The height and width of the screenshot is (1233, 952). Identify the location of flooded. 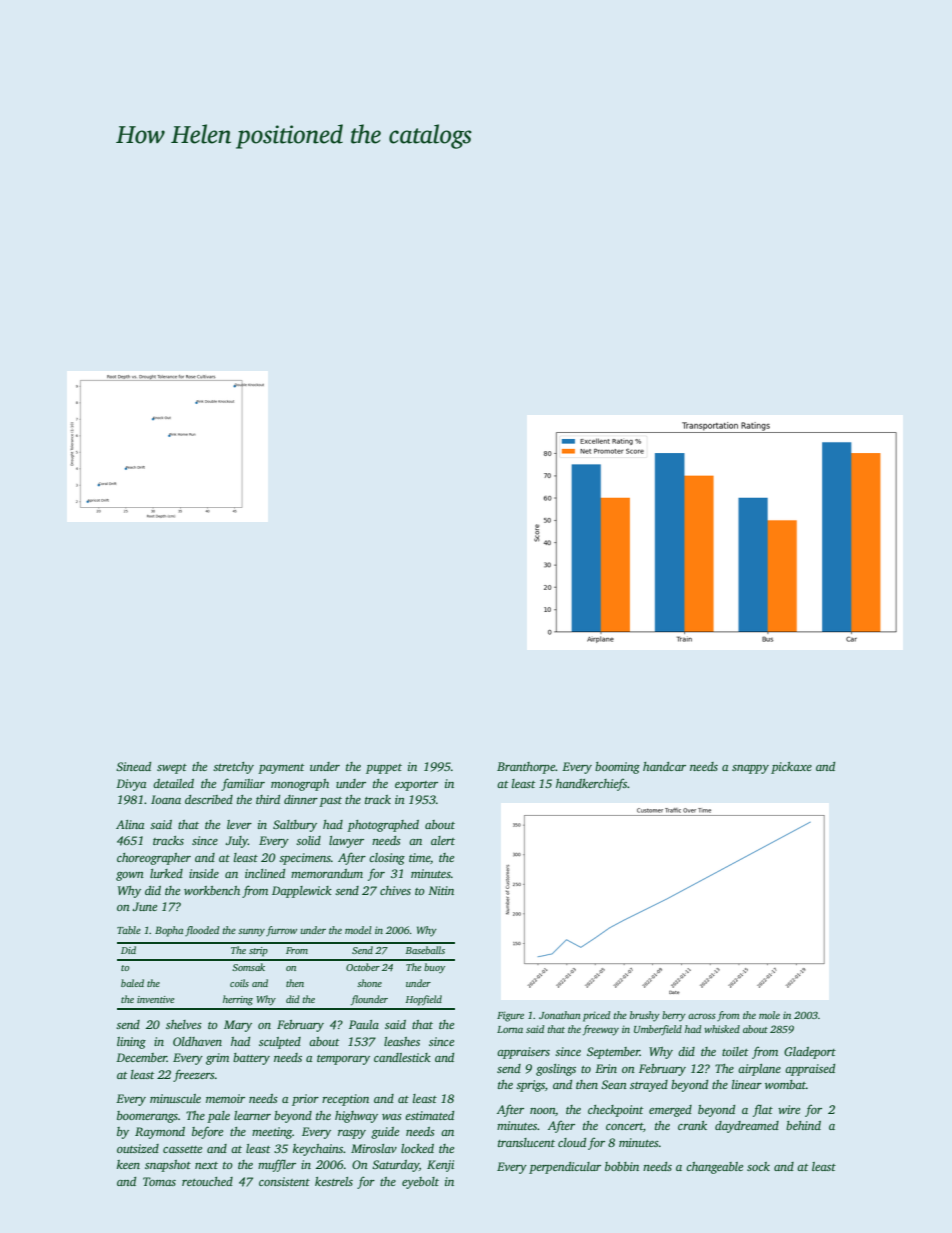
(202, 931).
